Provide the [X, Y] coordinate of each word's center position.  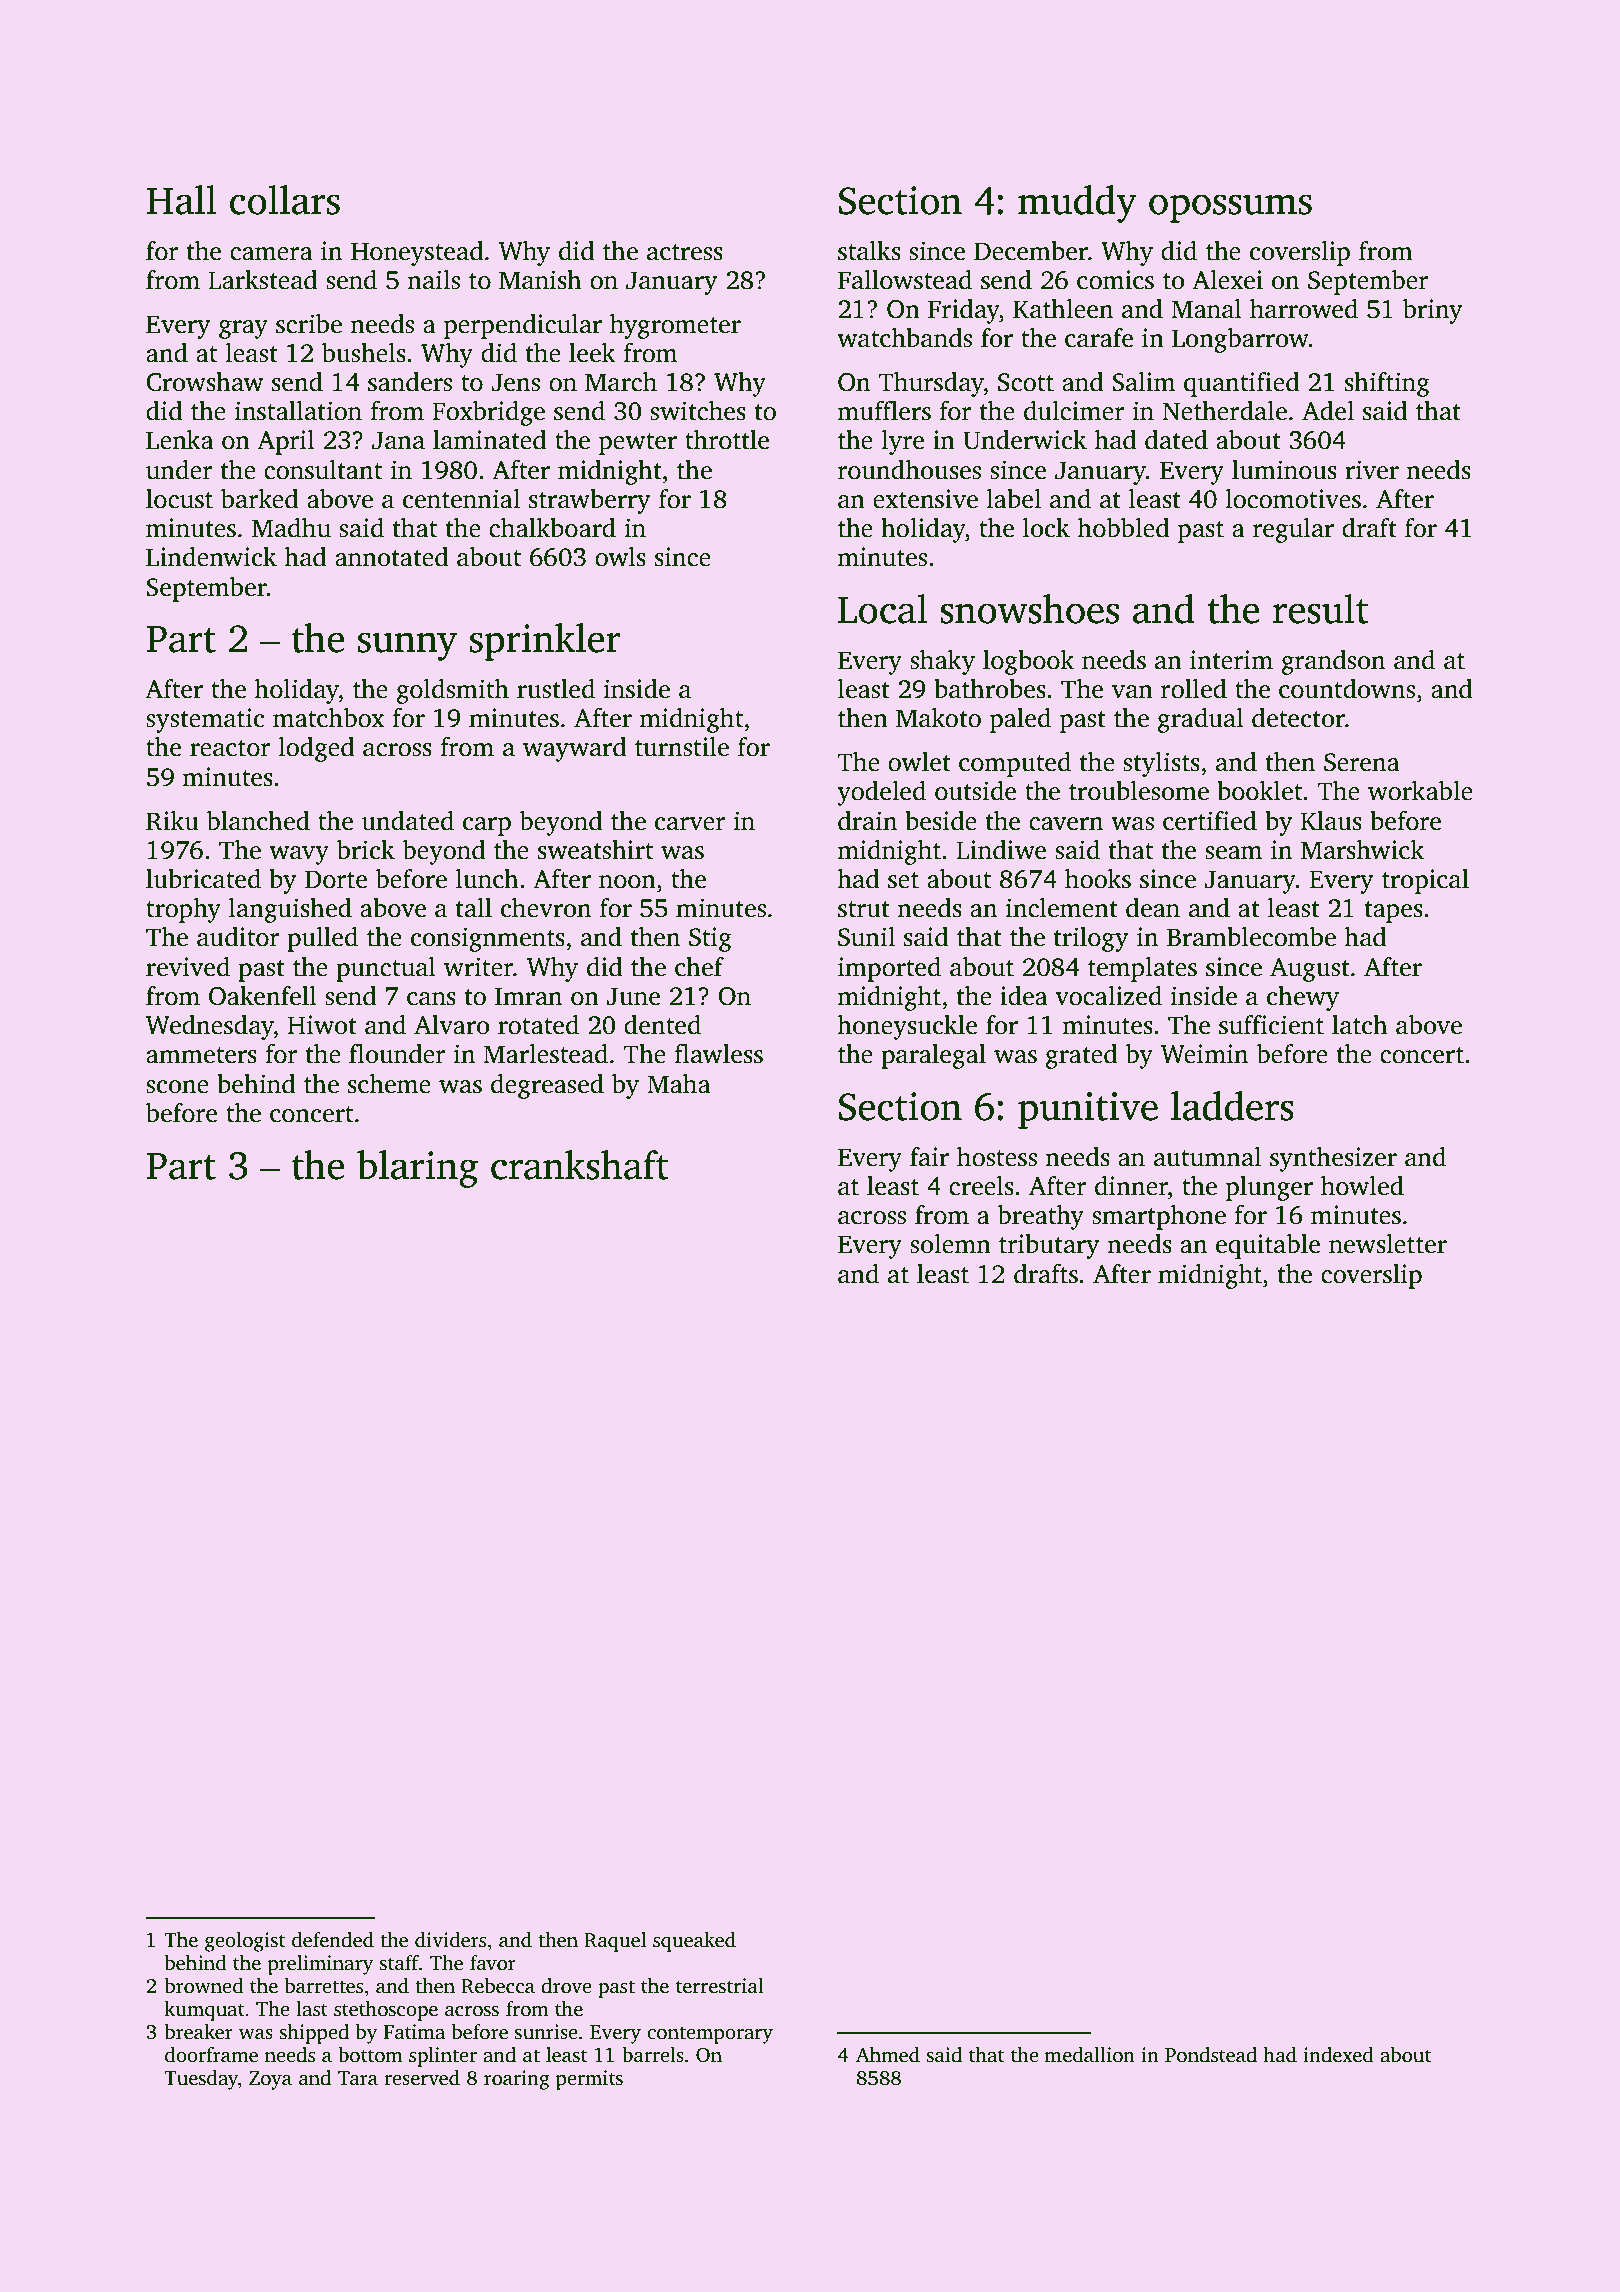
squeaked [694, 1942]
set [903, 880]
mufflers [884, 411]
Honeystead [417, 253]
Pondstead [1211, 2055]
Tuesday [201, 2080]
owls [620, 557]
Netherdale [1224, 411]
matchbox [329, 718]
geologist [245, 1942]
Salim [1143, 382]
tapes [1394, 912]
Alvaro [451, 1025]
